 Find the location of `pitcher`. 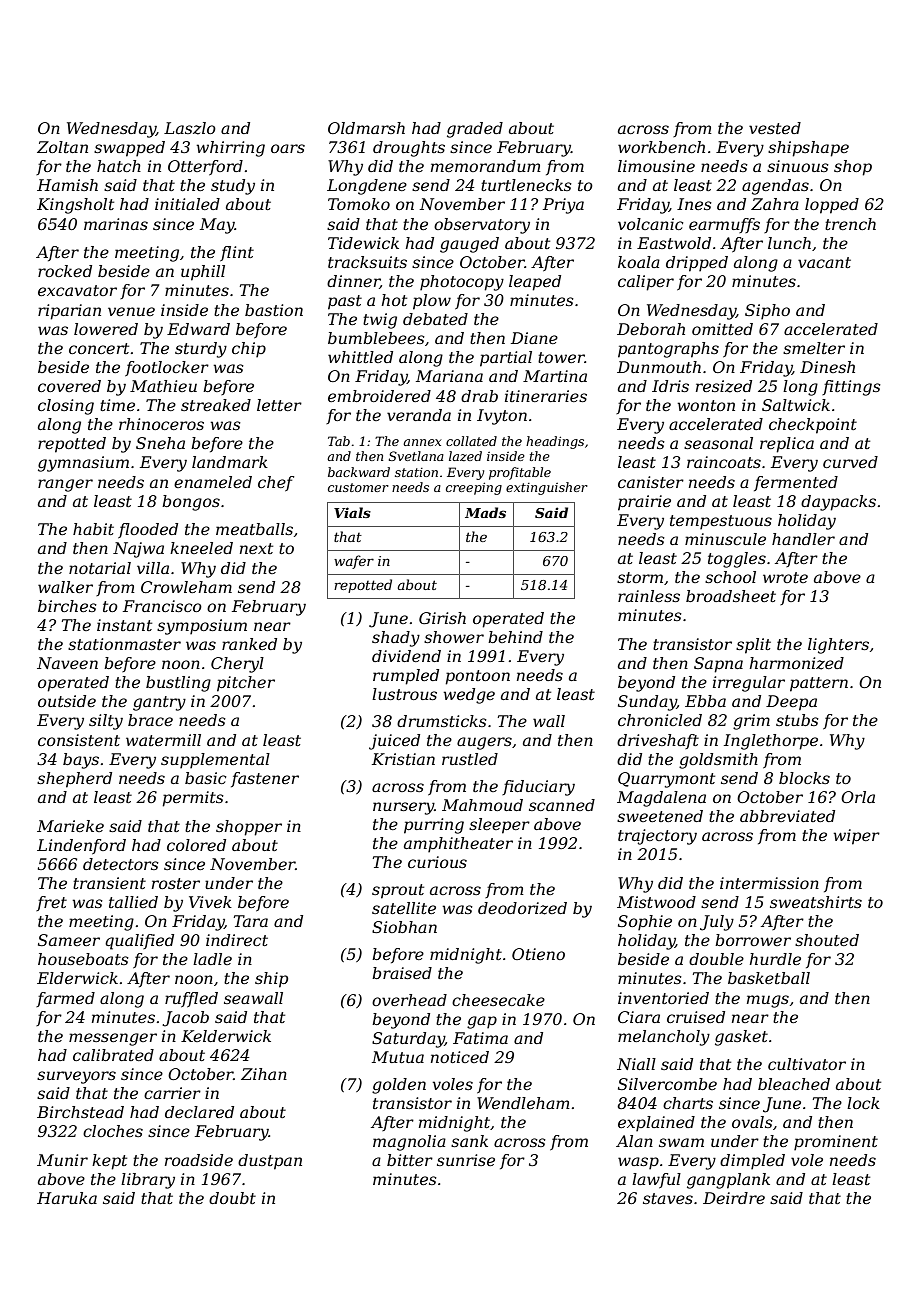

pitcher is located at coordinates (246, 684).
